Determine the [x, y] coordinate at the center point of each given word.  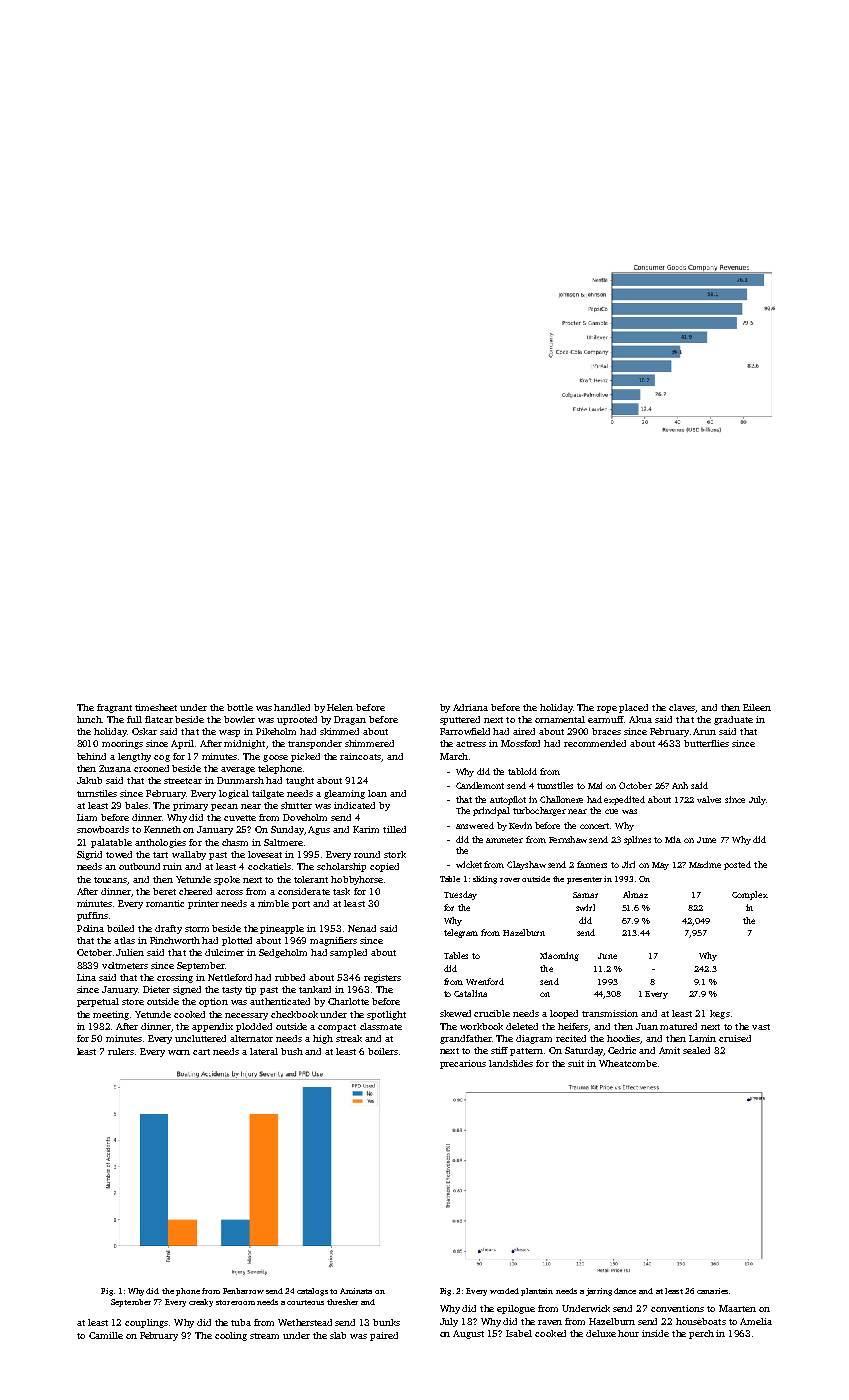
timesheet [156, 707]
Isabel [519, 1333]
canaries [712, 1291]
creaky [201, 1303]
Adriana [470, 707]
